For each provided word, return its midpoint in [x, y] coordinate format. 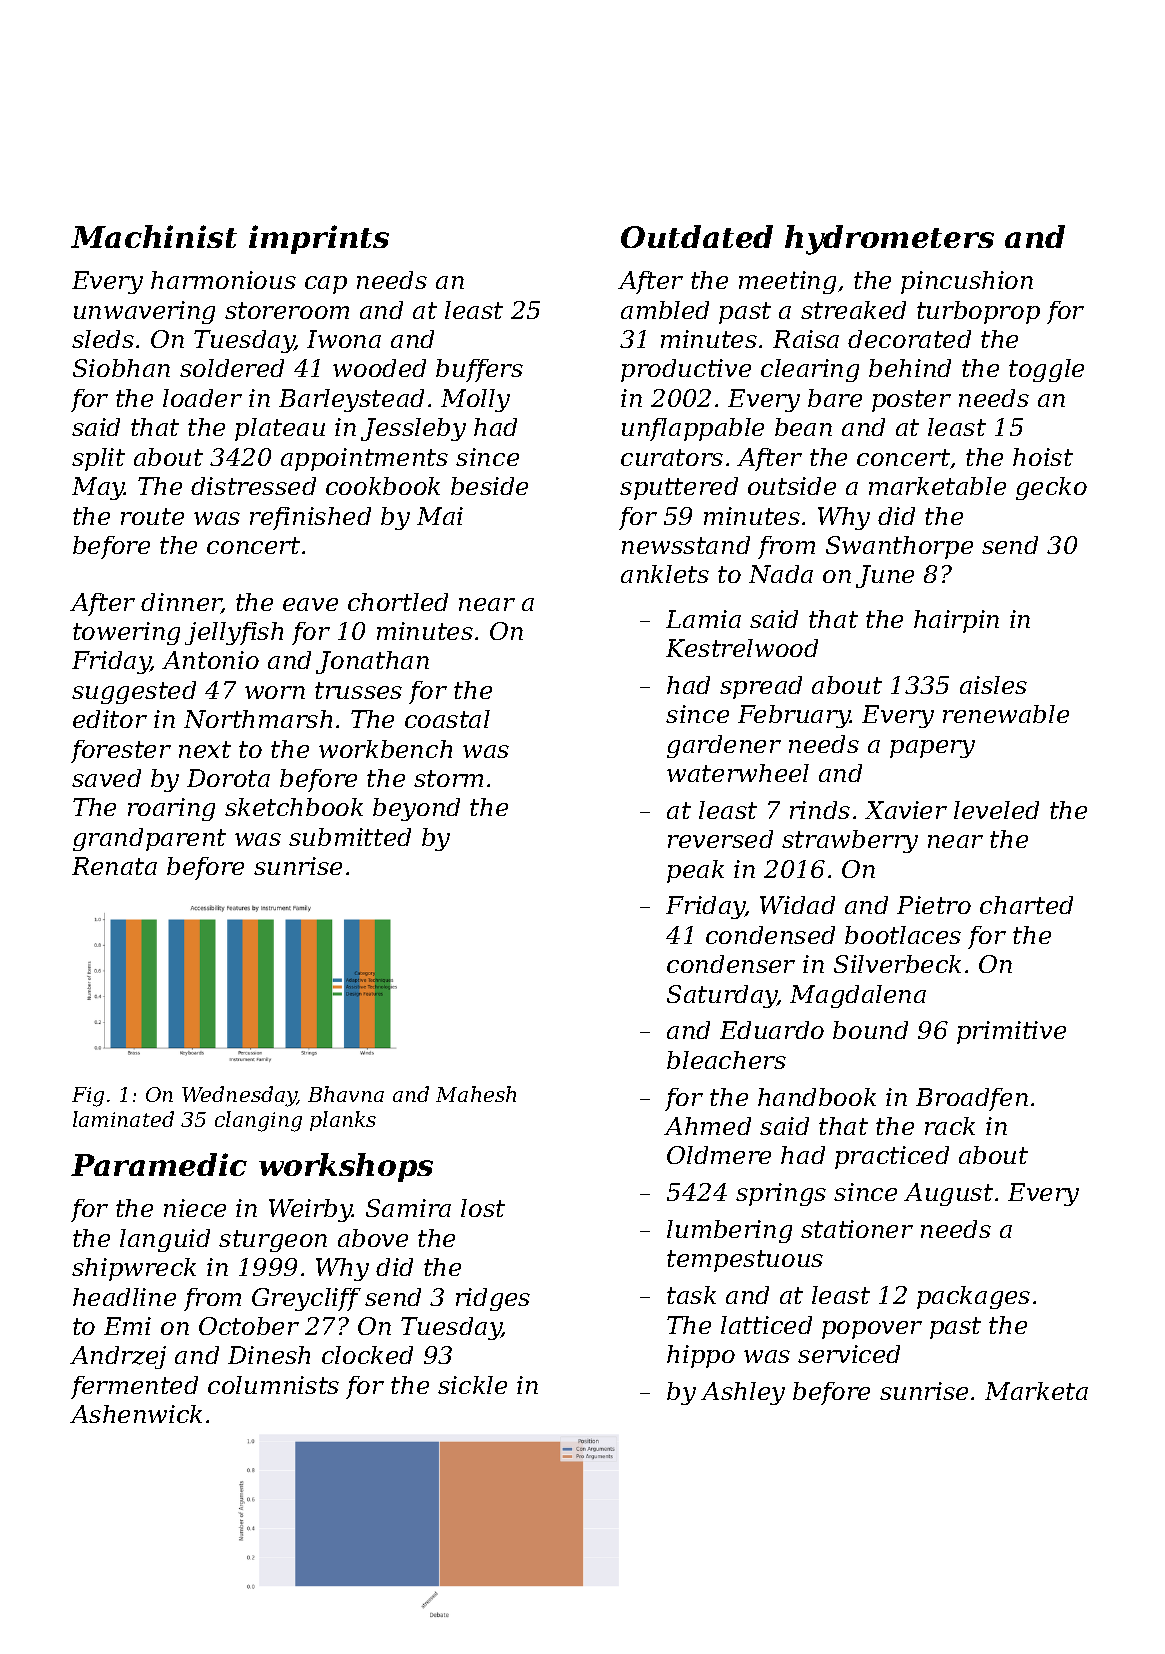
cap [326, 285]
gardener [724, 746]
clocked [367, 1355]
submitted [350, 837]
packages [973, 1297]
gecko [1051, 488]
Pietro [934, 905]
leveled [996, 810]
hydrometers [889, 240]
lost [483, 1208]
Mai [440, 516]
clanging [258, 1121]
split [98, 459]
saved [106, 778]
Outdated [697, 236]
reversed [720, 839]
